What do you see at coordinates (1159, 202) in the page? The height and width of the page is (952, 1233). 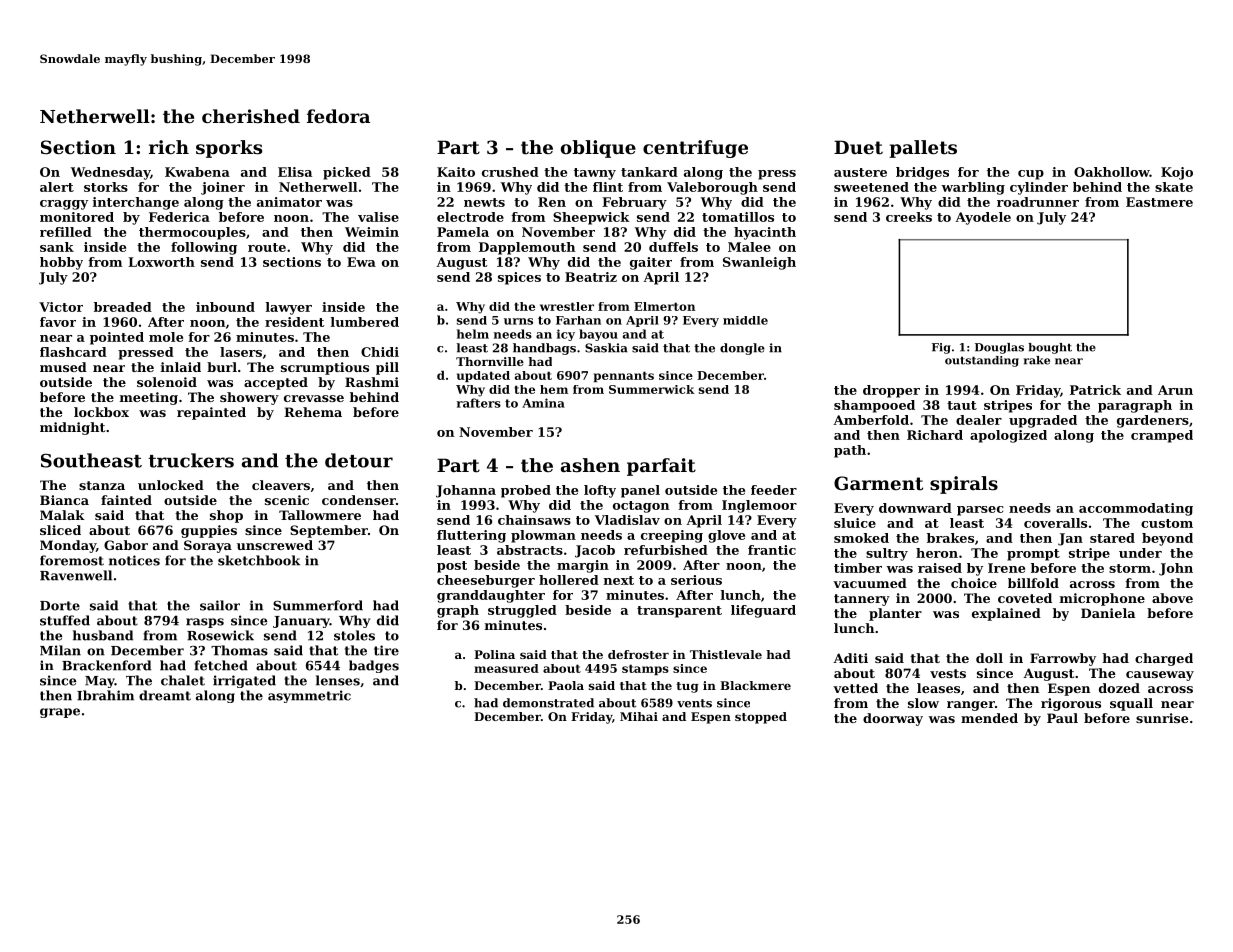 I see `Eastmere` at bounding box center [1159, 202].
